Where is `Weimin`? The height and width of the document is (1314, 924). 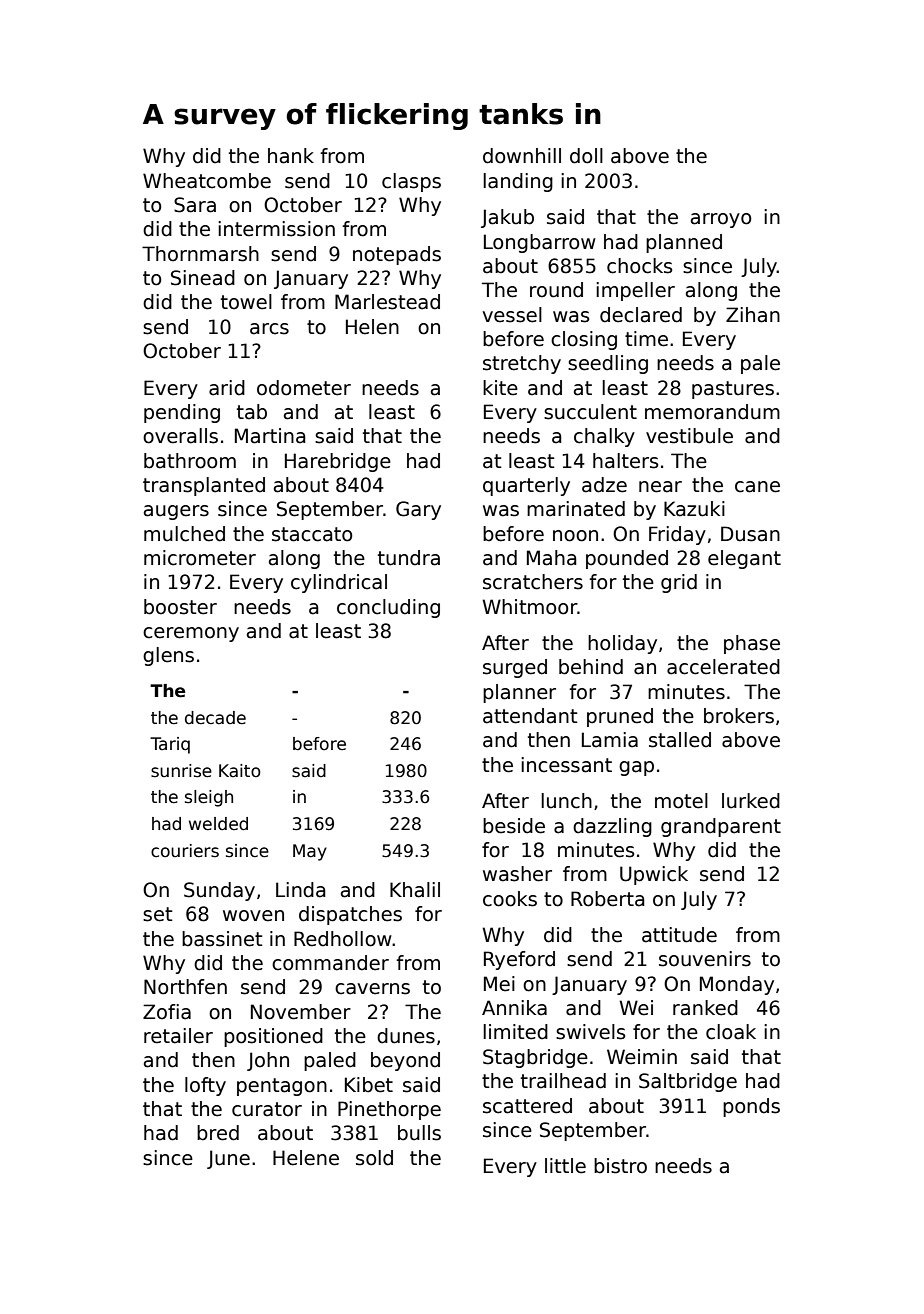
Weimin is located at coordinates (642, 1057).
